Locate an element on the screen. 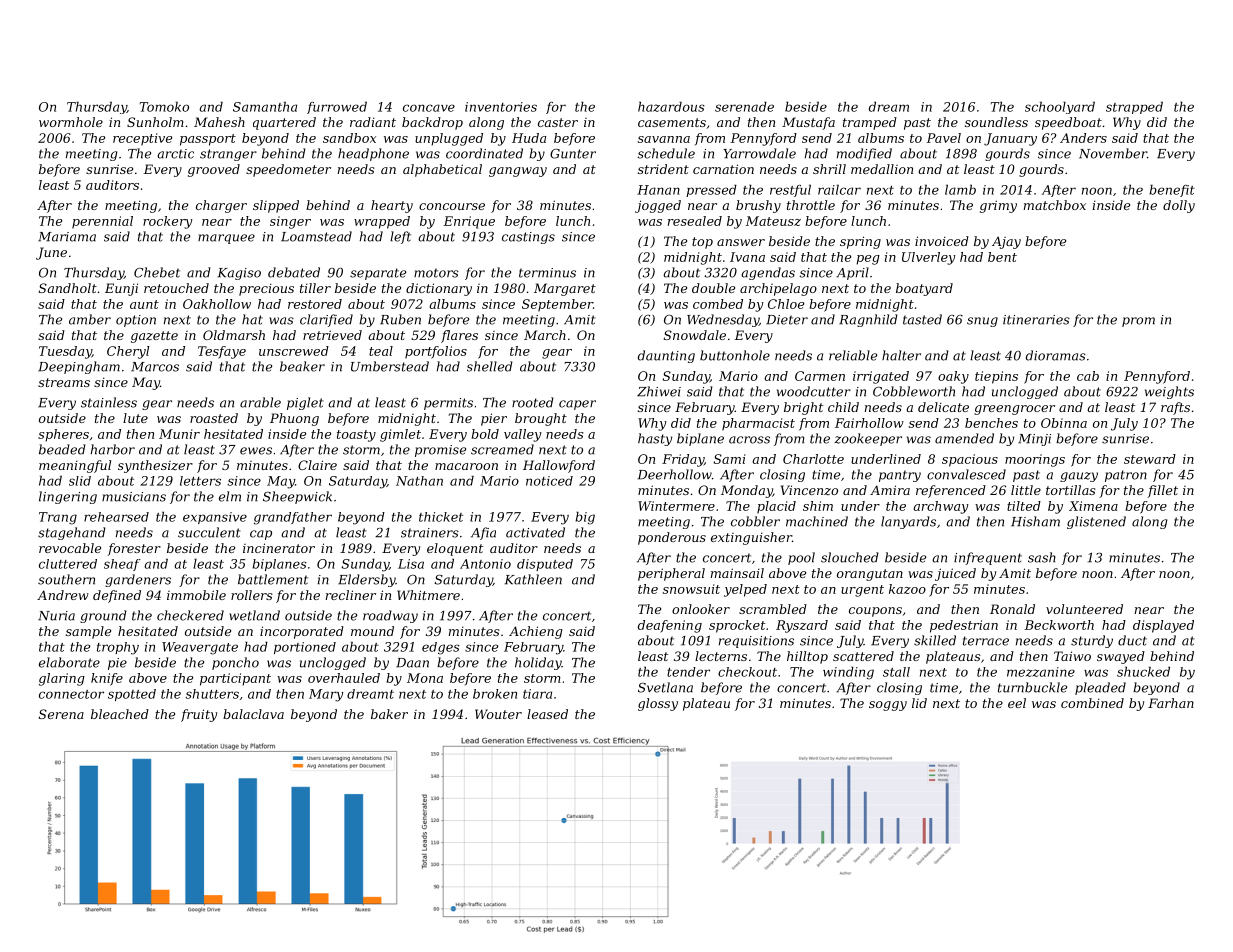 The image size is (1233, 952). savanna is located at coordinates (664, 139).
